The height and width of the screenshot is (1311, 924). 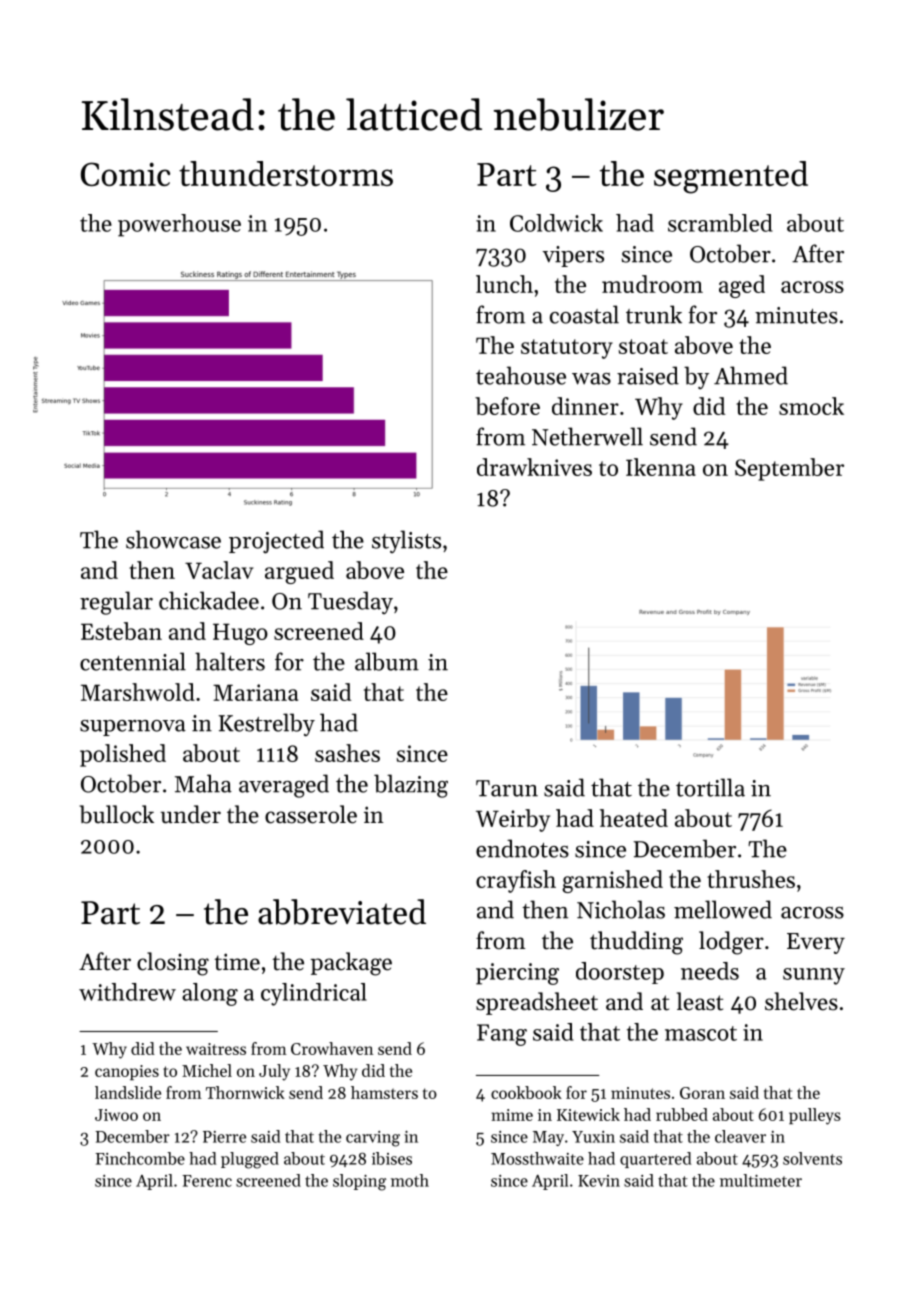 I want to click on Maha, so click(x=203, y=783).
